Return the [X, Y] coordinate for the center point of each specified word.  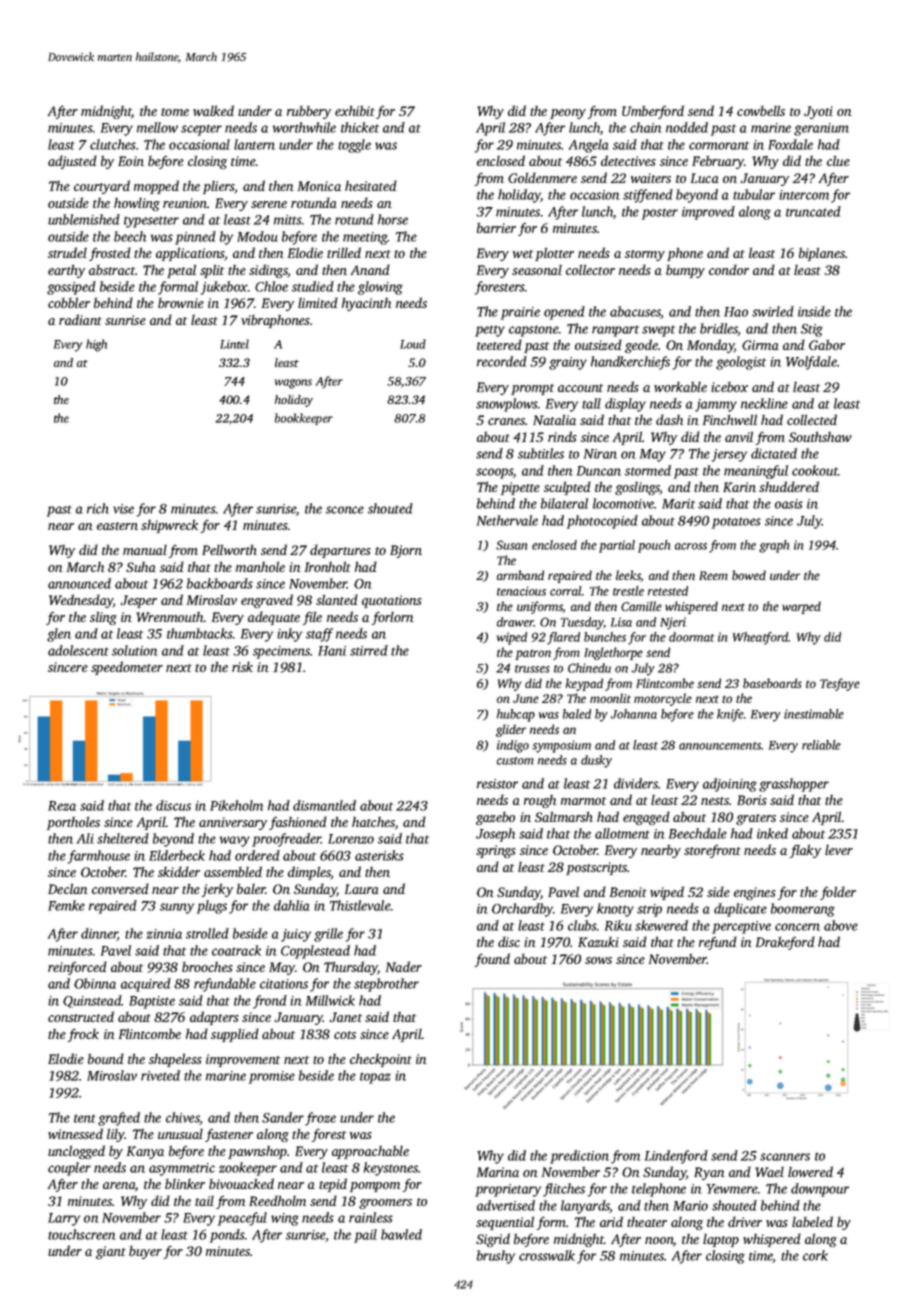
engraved [267, 601]
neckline [764, 403]
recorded [502, 361]
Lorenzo [351, 839]
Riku [618, 925]
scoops [494, 473]
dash [669, 419]
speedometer [127, 668]
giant [111, 1252]
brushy [496, 1257]
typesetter [151, 222]
